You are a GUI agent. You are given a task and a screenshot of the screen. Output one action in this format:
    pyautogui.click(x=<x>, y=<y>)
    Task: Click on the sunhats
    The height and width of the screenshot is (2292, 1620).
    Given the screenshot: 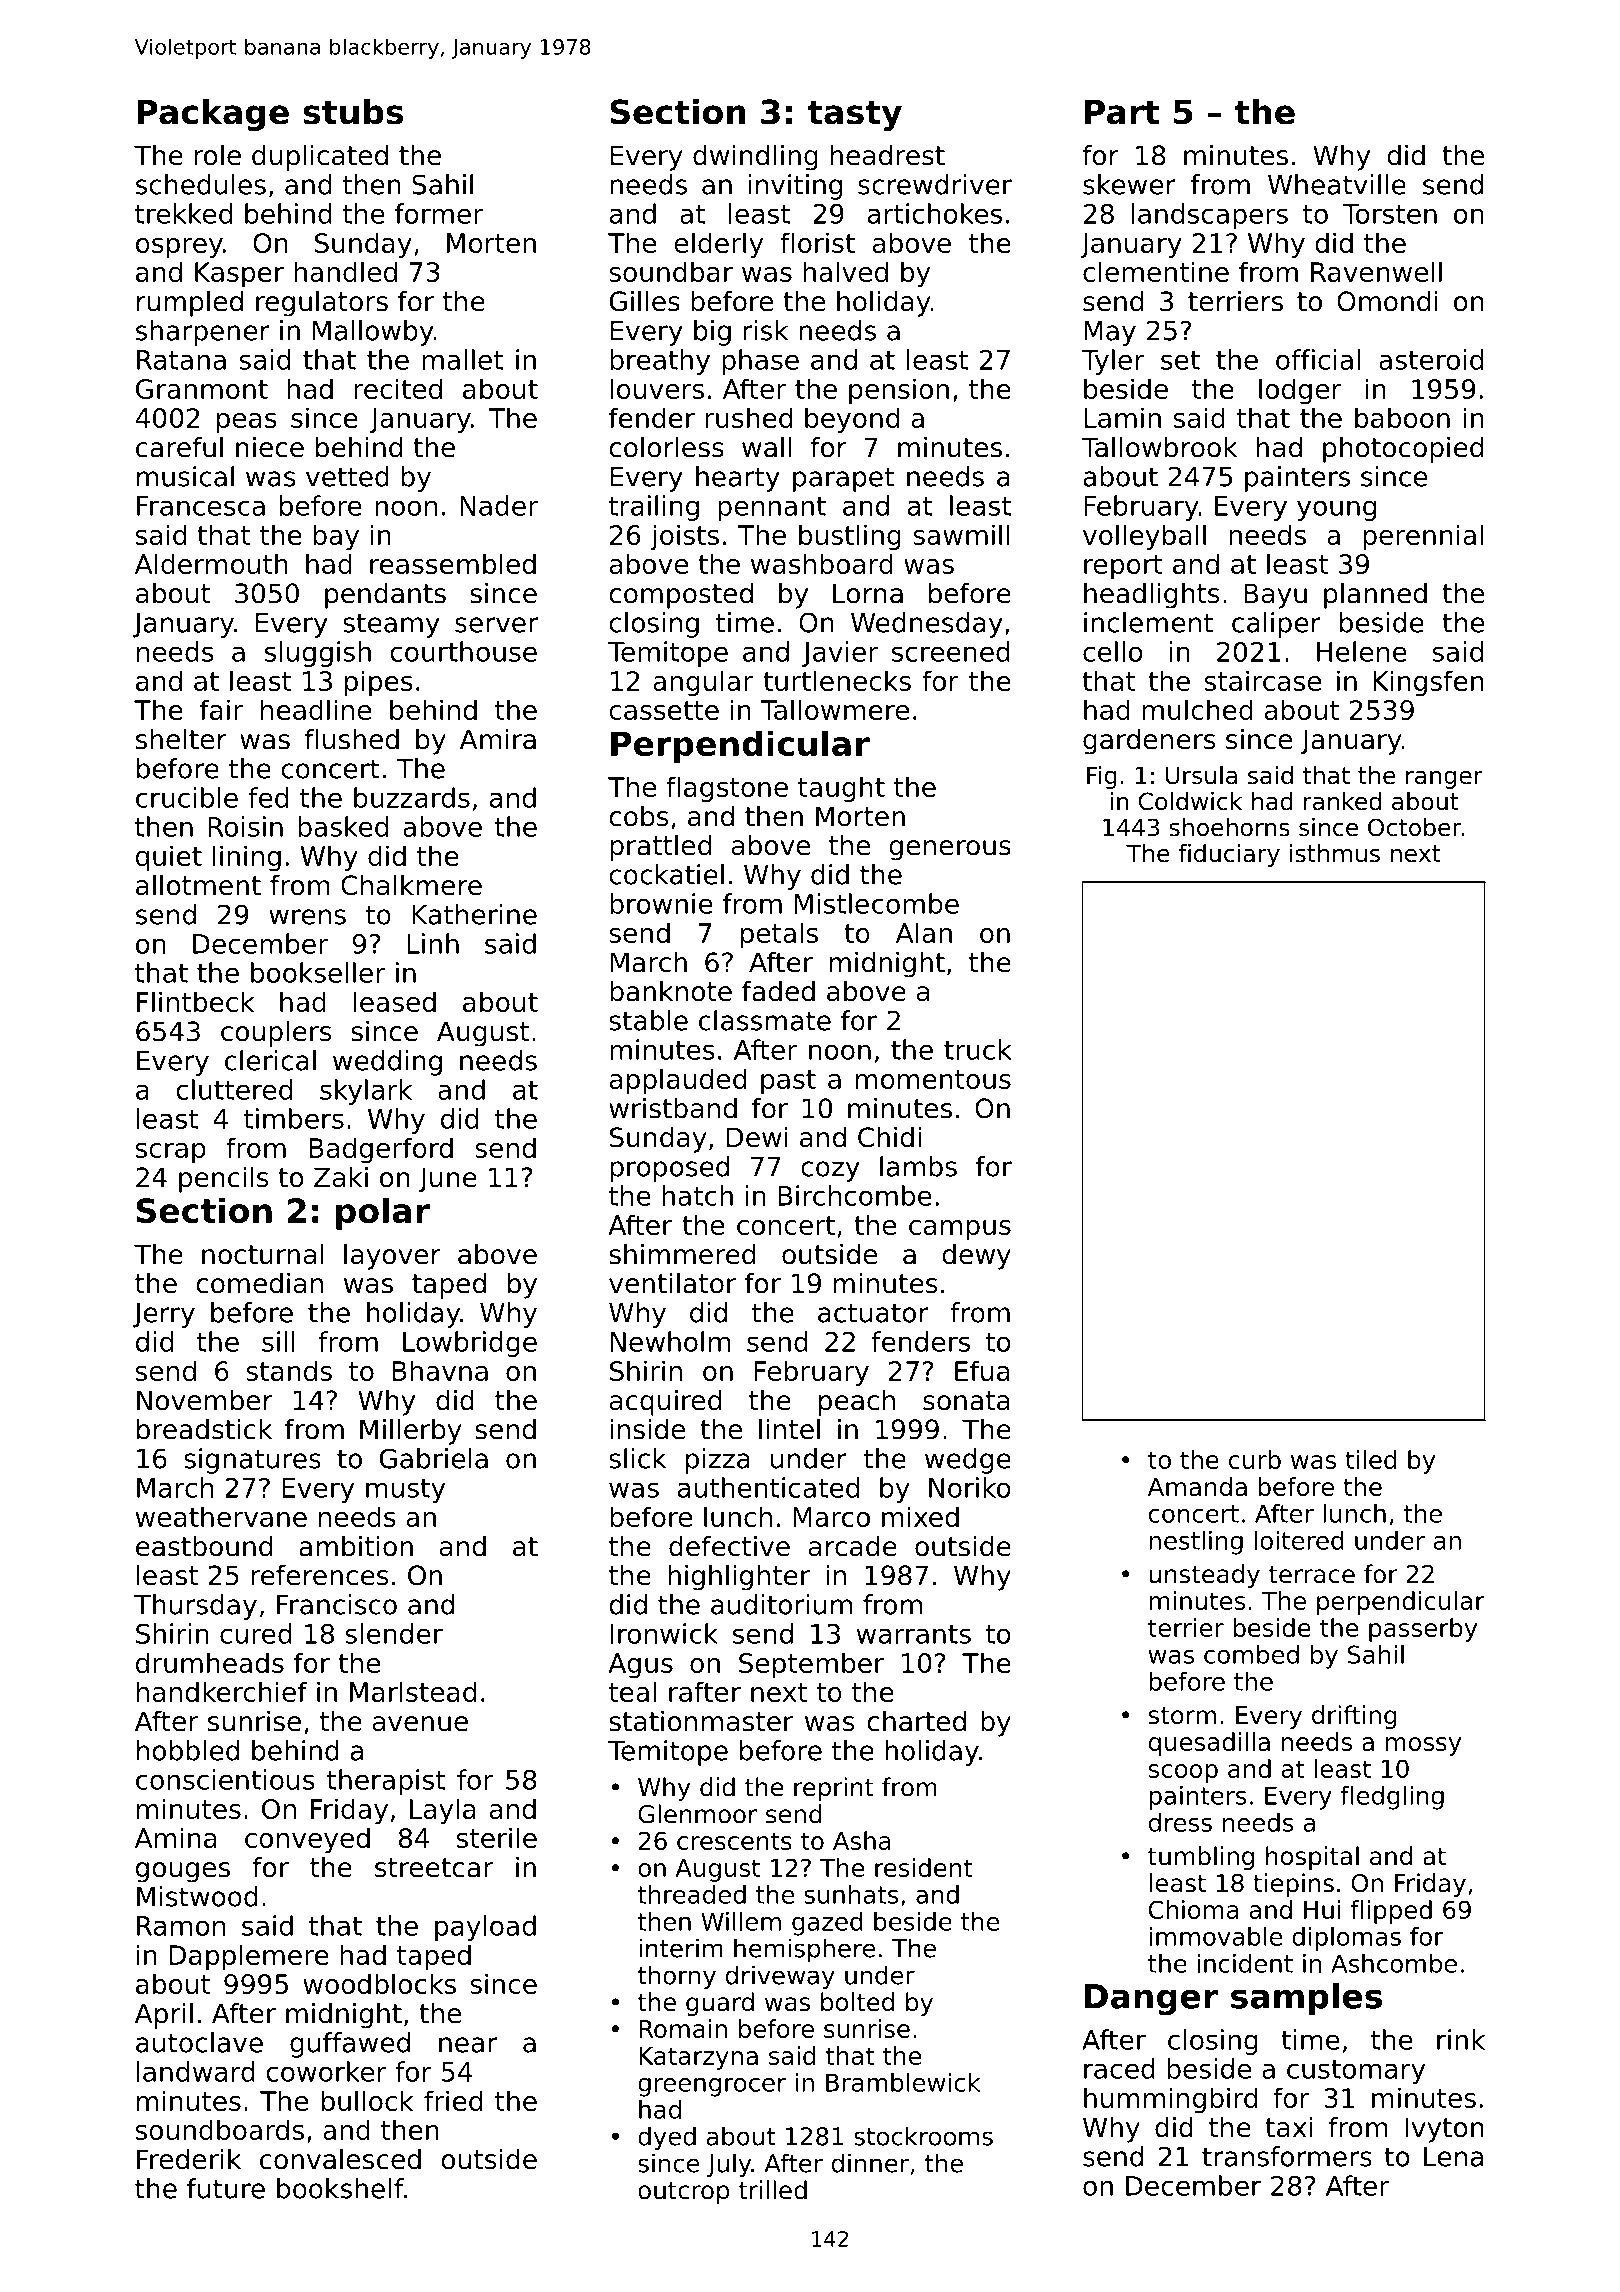 What is the action you would take?
    pyautogui.click(x=851, y=1894)
